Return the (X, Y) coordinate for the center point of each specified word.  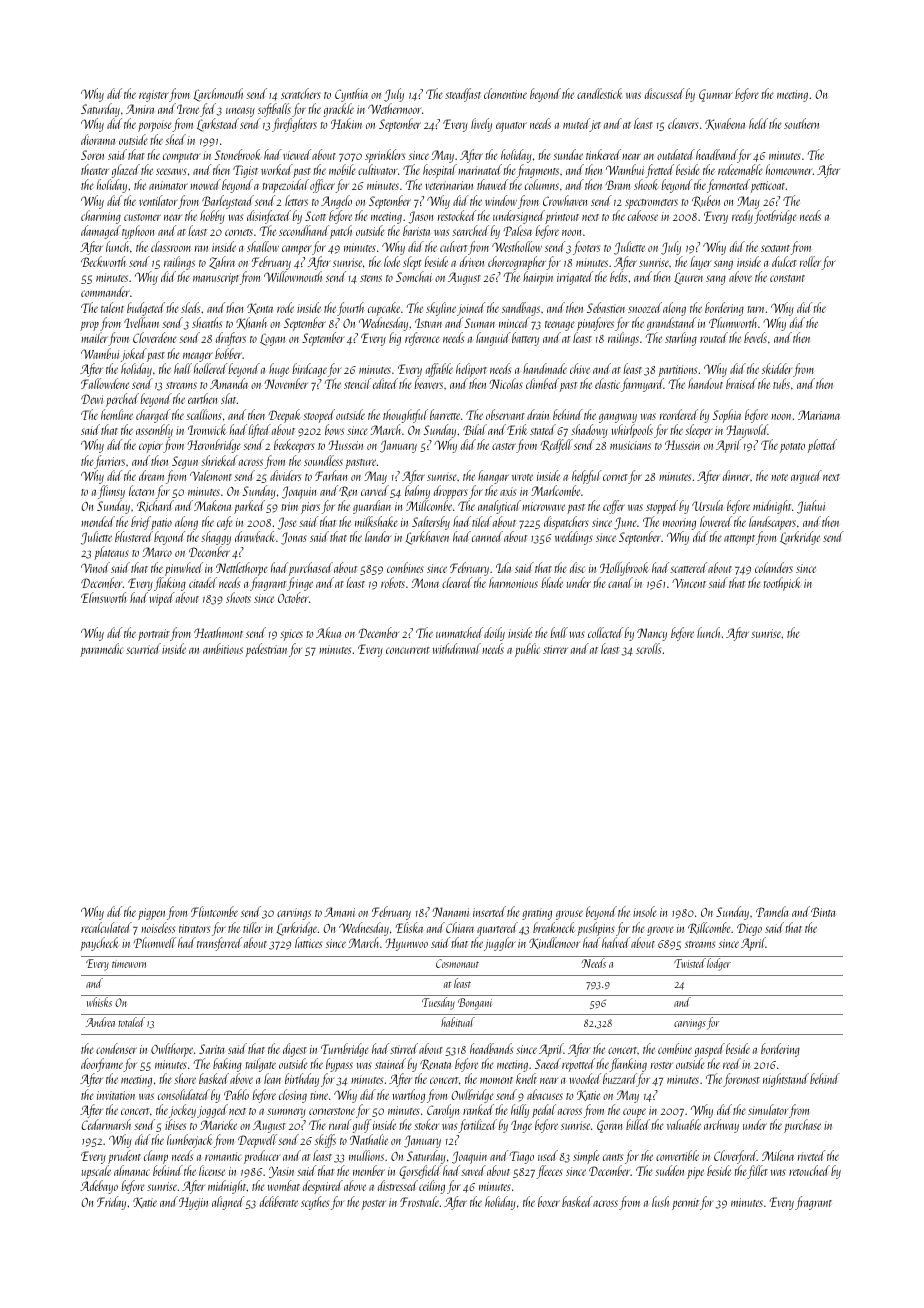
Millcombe (429, 506)
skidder (777, 368)
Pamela (772, 911)
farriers (109, 462)
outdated (676, 154)
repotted (578, 1065)
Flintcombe (214, 911)
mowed (205, 184)
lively (481, 125)
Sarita (212, 1049)
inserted (489, 911)
